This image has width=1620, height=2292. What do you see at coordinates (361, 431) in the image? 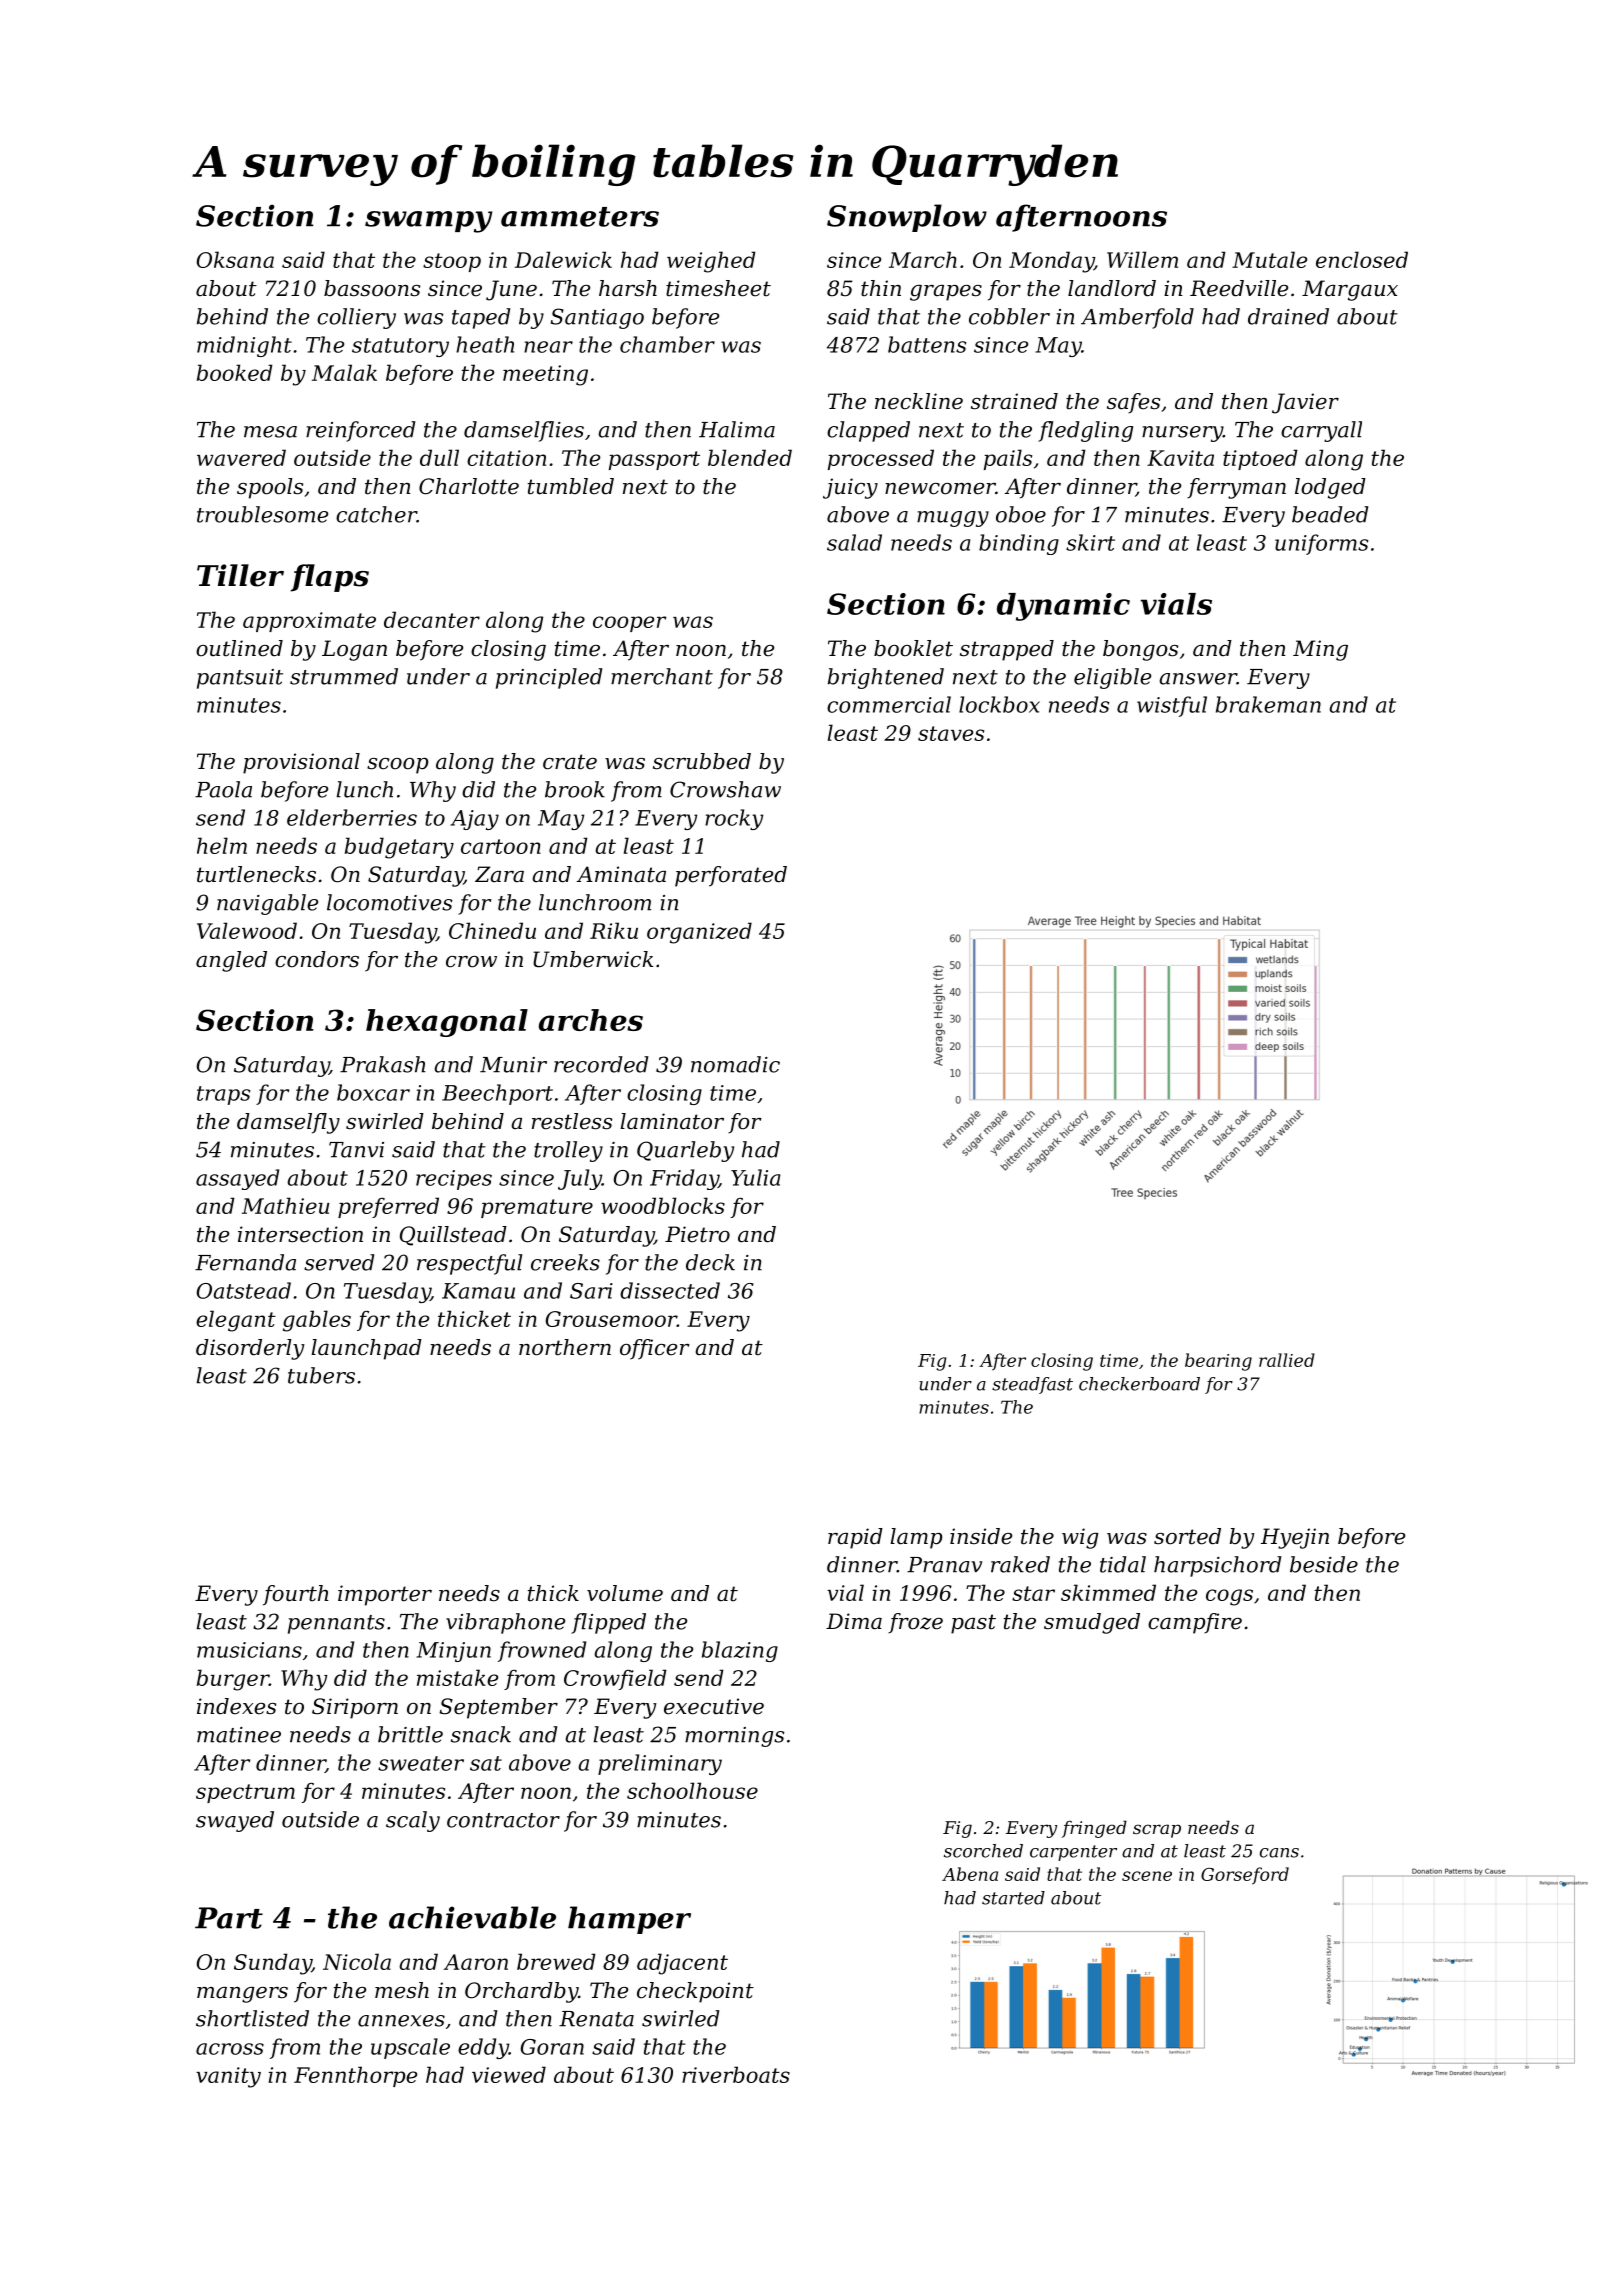
I see `reinforced` at bounding box center [361, 431].
